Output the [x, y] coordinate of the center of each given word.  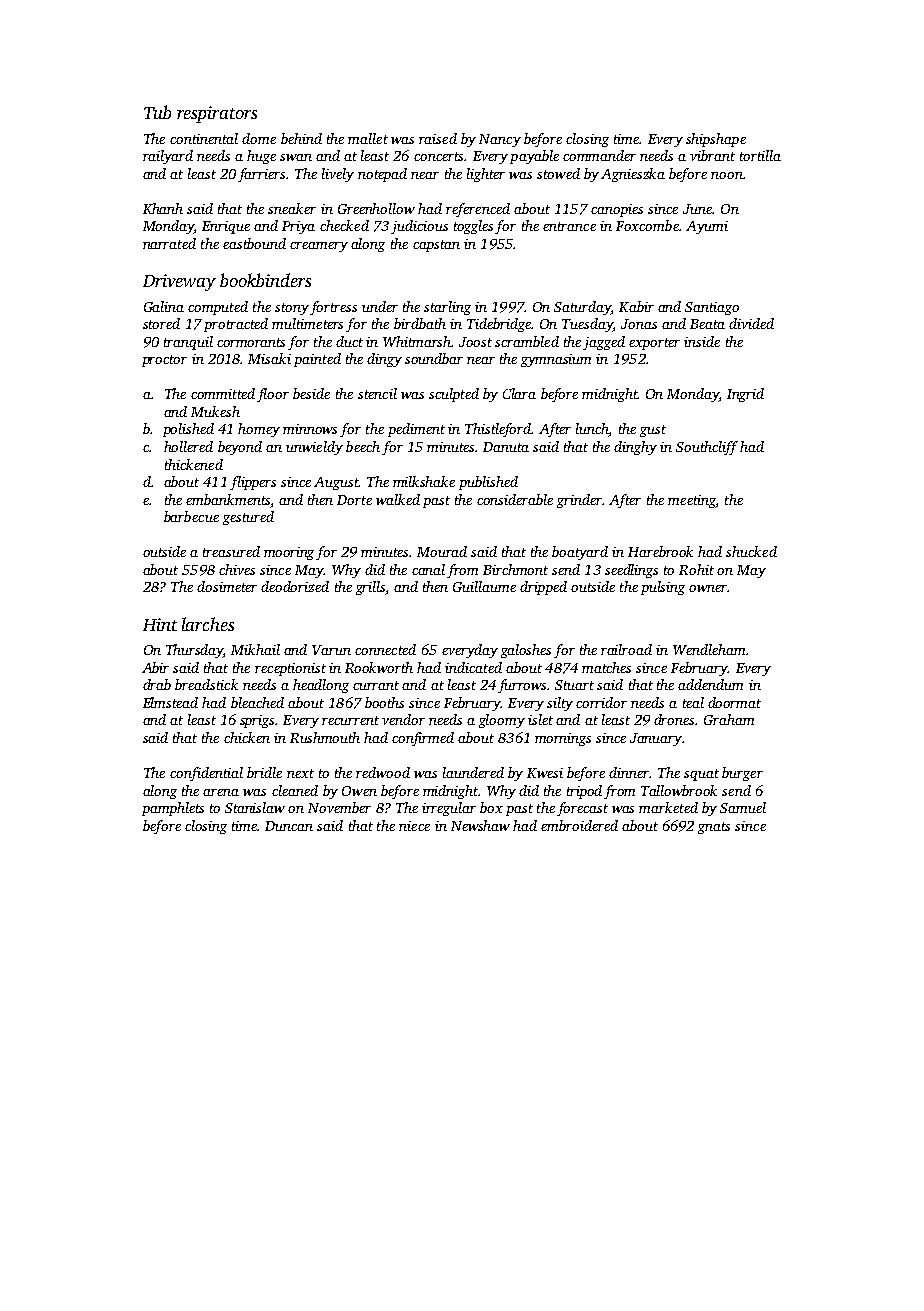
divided [751, 323]
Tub [157, 112]
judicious [419, 227]
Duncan [289, 826]
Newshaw [480, 825]
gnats [714, 828]
